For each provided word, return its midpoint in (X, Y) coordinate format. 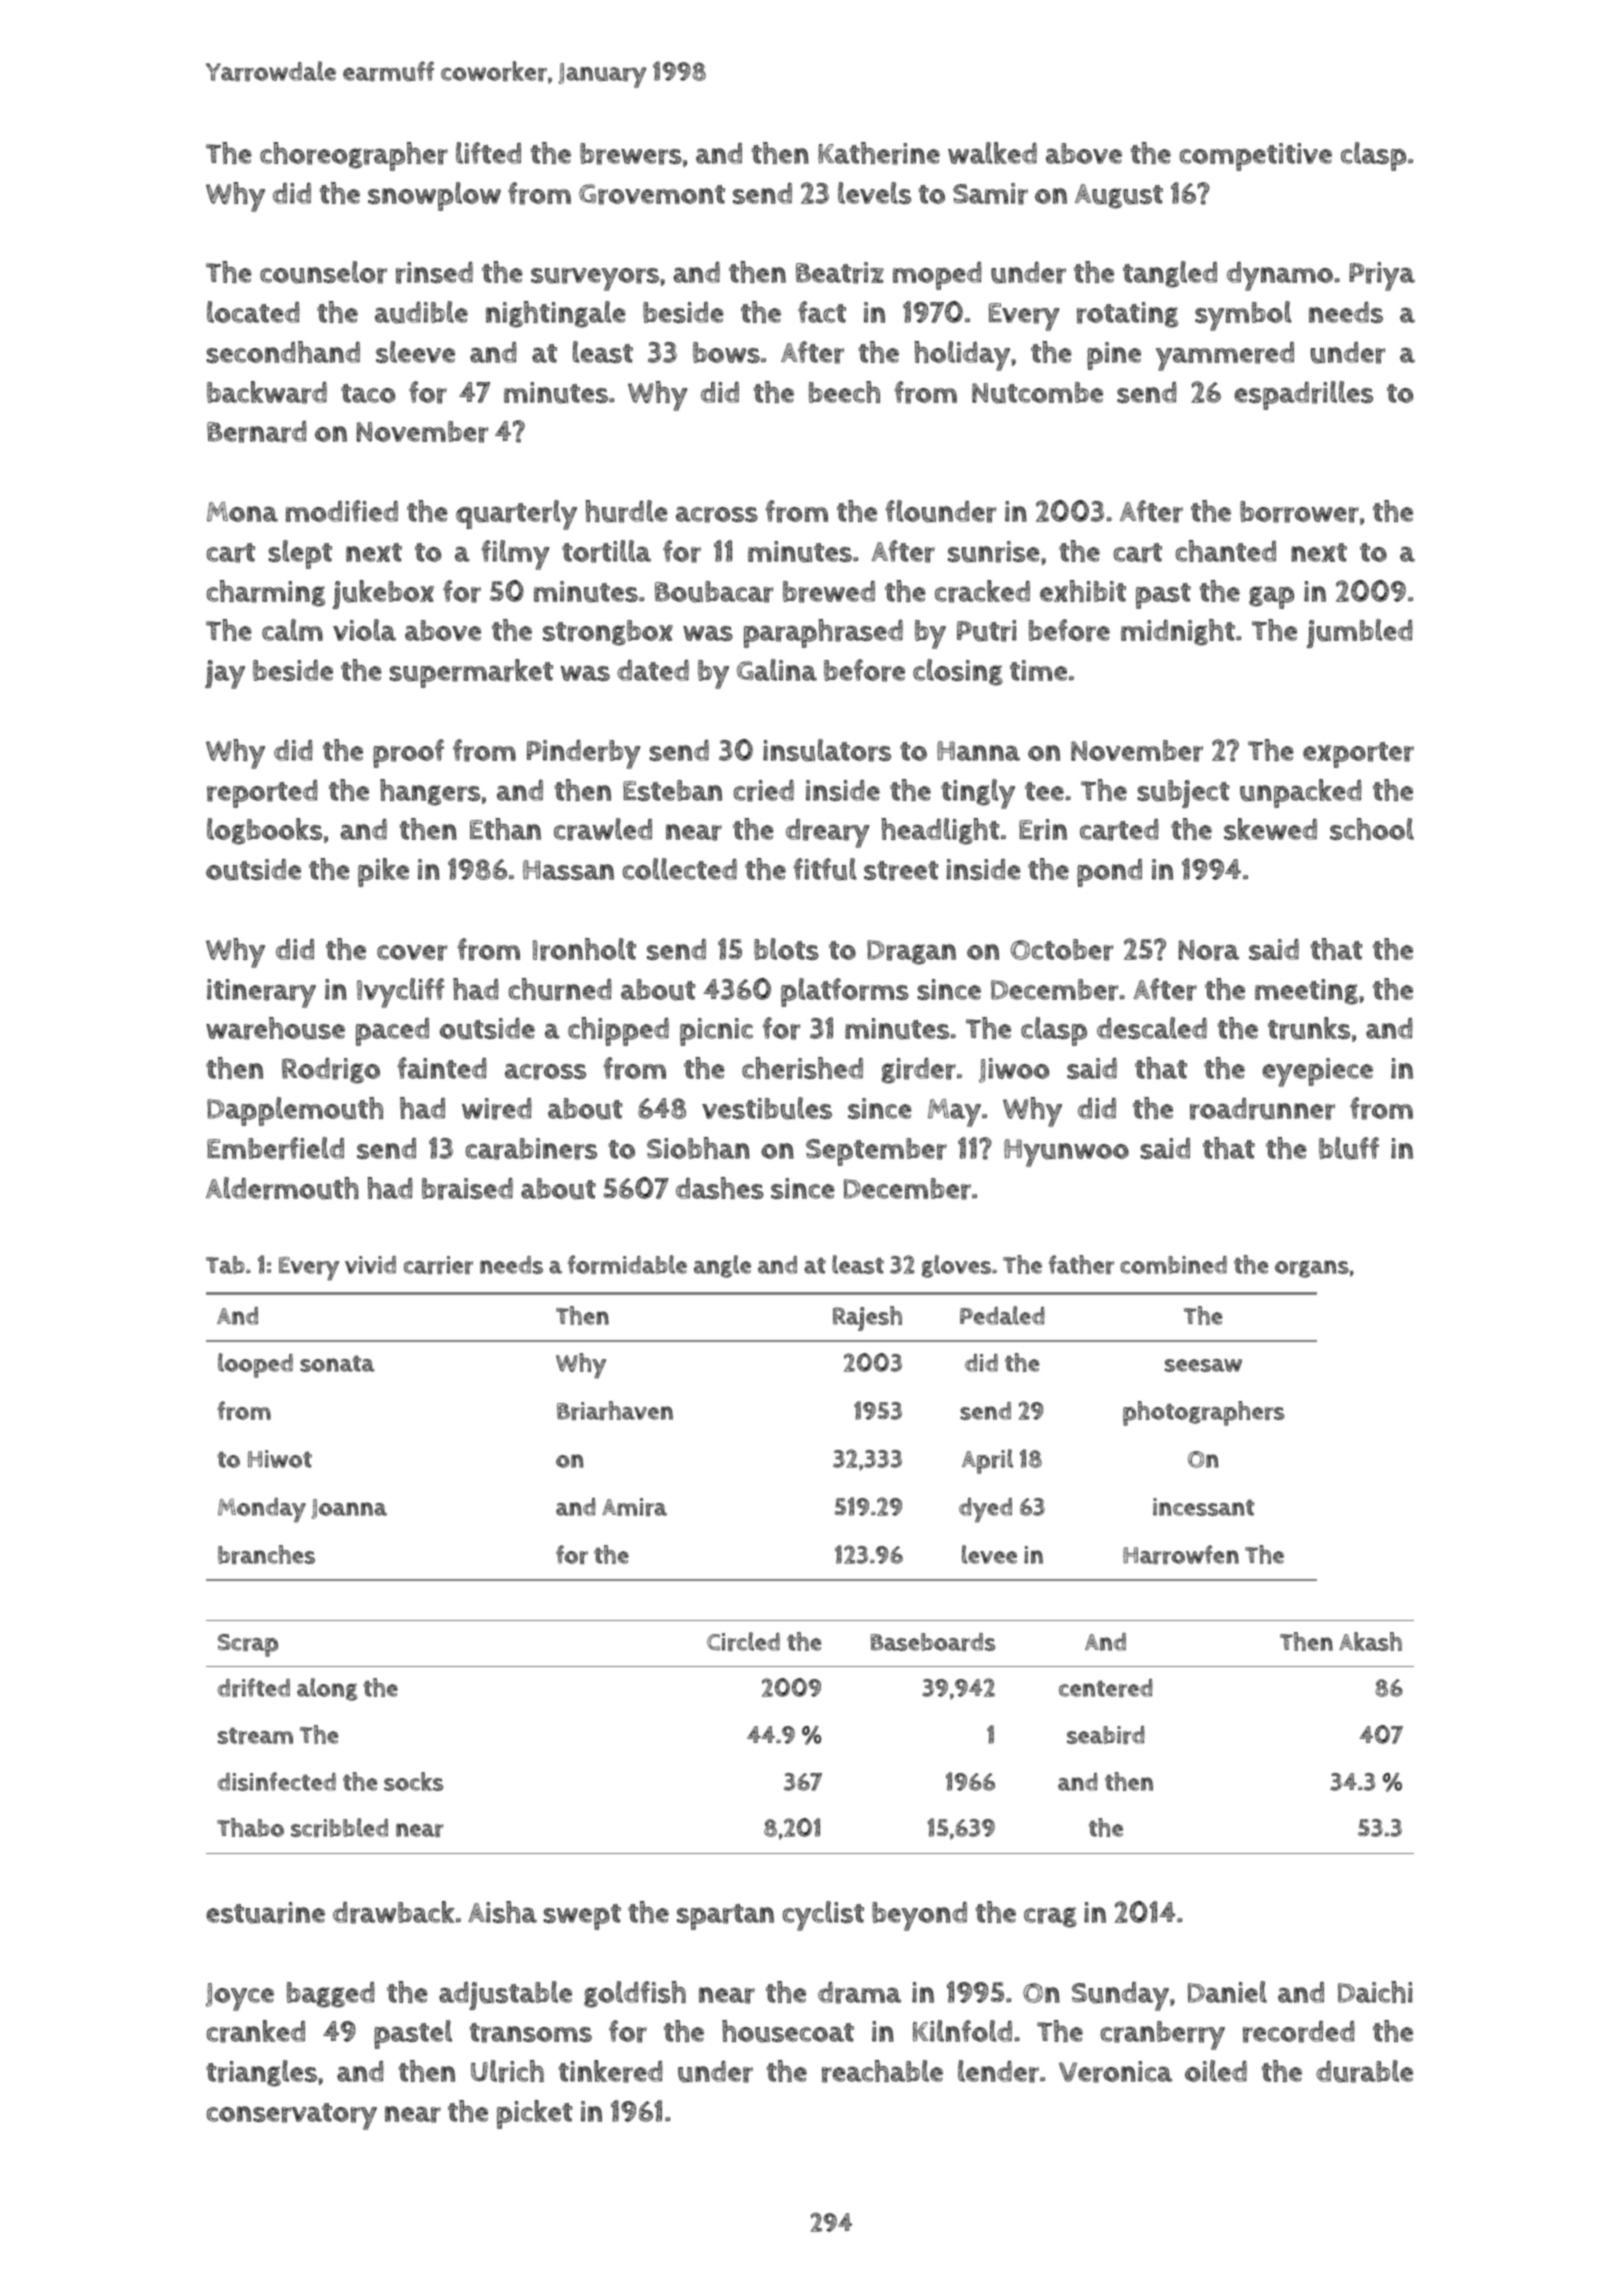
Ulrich (507, 2071)
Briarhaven (615, 1410)
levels (874, 193)
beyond (919, 1916)
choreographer (354, 156)
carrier (438, 1265)
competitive (1256, 157)
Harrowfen (1181, 1554)
